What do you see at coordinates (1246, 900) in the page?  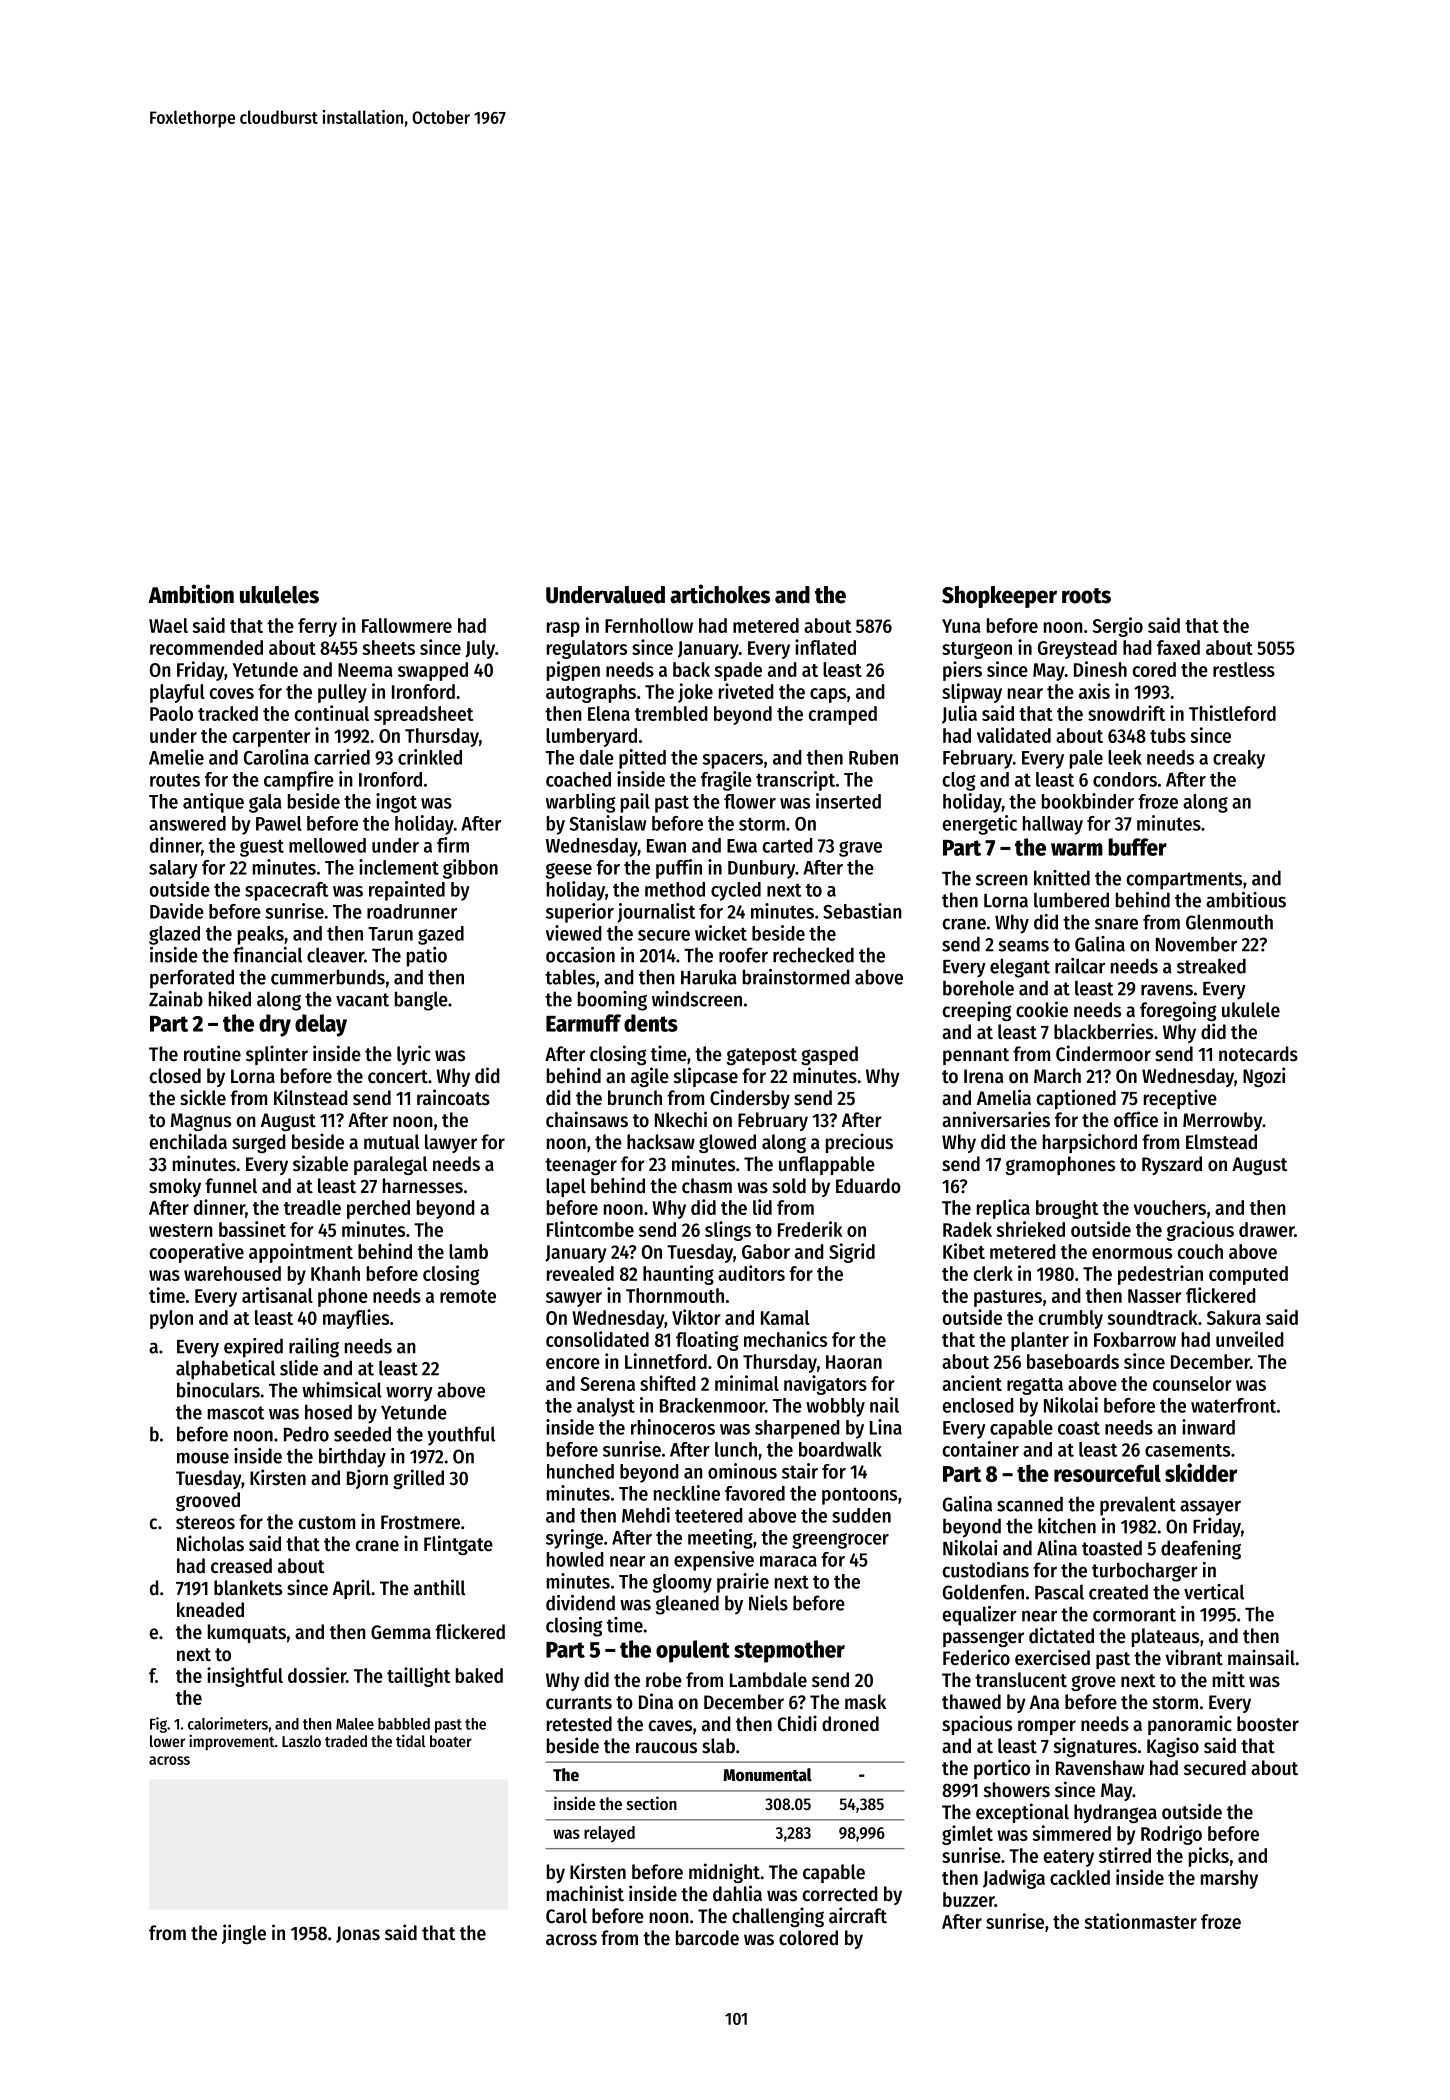 I see `ambitious` at bounding box center [1246, 900].
